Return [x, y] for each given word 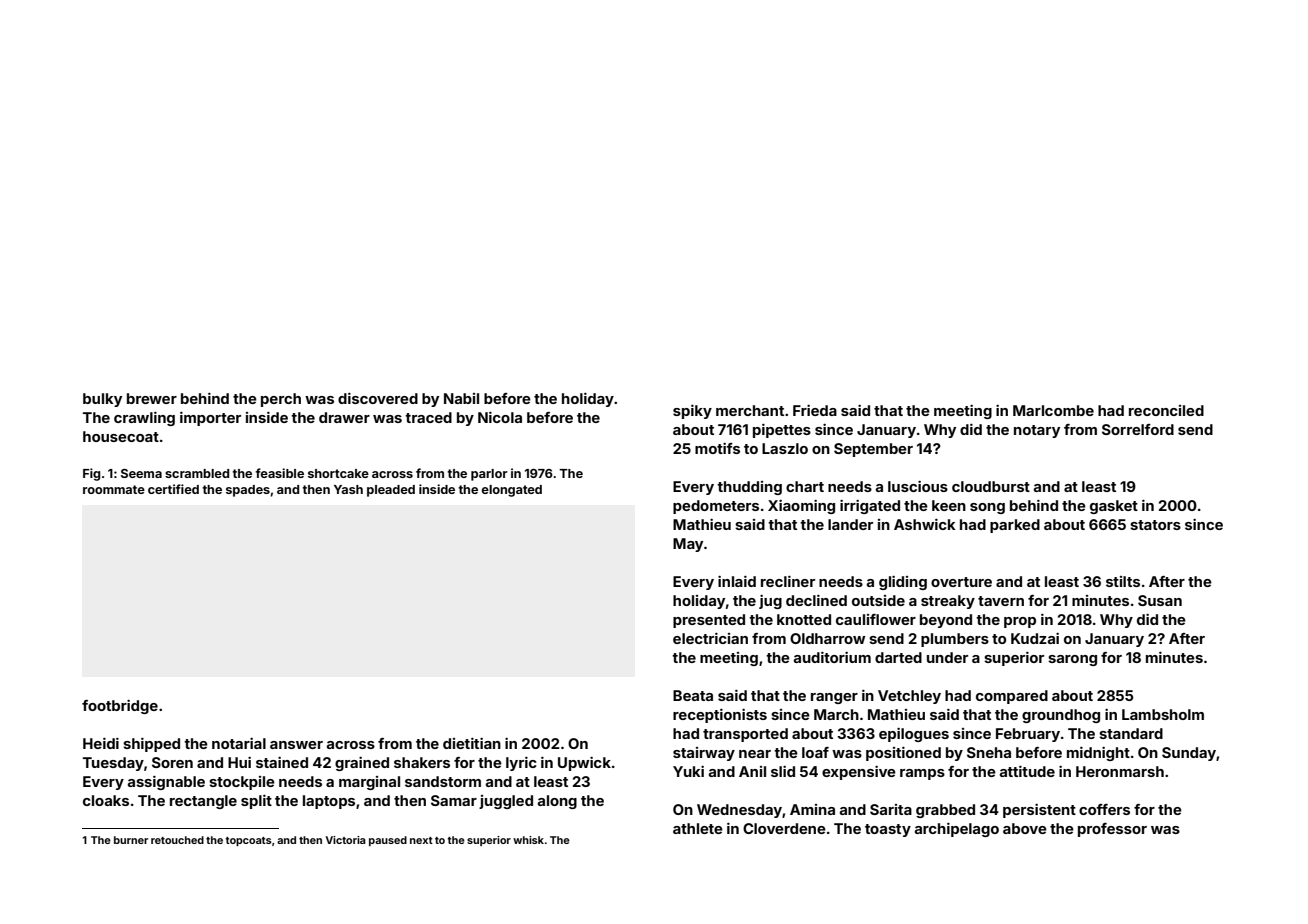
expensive [859, 773]
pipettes [782, 431]
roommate [114, 489]
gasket [1114, 507]
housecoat [121, 436]
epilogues [914, 735]
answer [296, 745]
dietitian [472, 743]
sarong [1072, 660]
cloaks [106, 800]
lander [850, 524]
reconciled [1166, 410]
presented [709, 621]
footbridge [120, 707]
